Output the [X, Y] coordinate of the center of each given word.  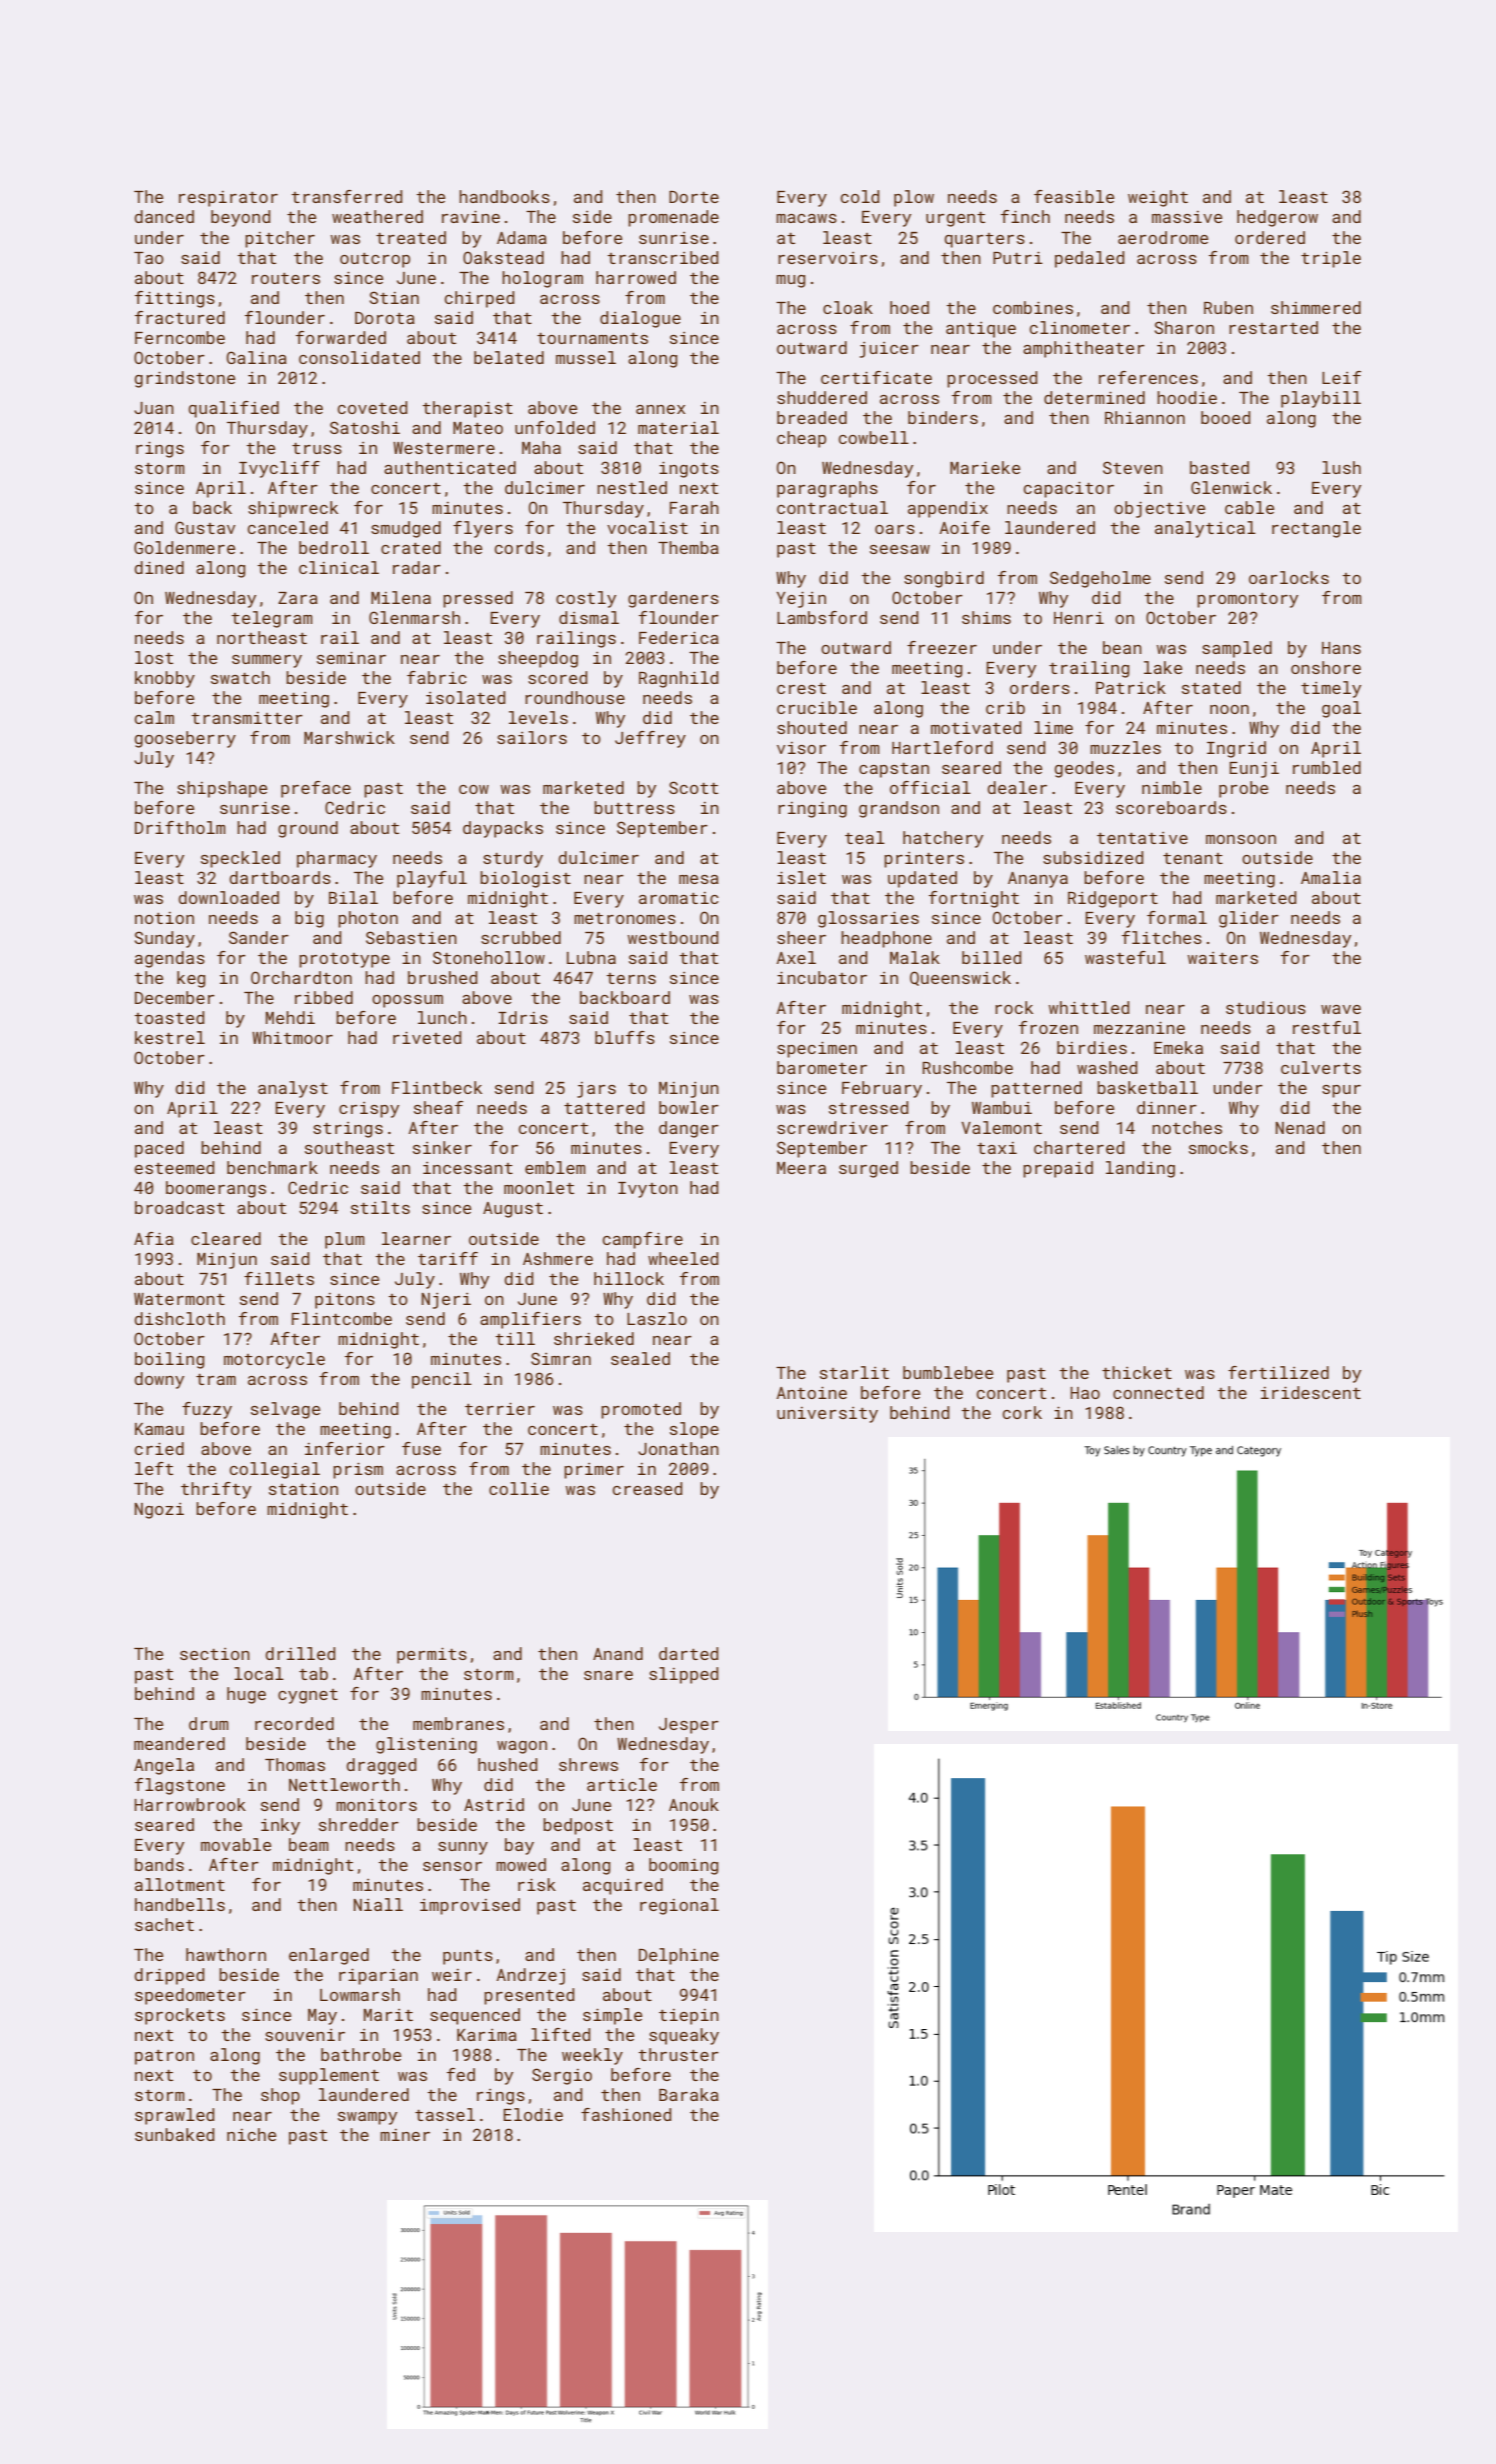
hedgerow [1277, 218]
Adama [522, 237]
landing [1140, 1169]
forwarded [341, 337]
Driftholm [180, 827]
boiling [169, 1360]
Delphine [679, 1956]
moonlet [539, 1187]
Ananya [1038, 880]
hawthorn [226, 1954]
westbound [673, 937]
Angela [164, 1766]
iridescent [1311, 1392]
